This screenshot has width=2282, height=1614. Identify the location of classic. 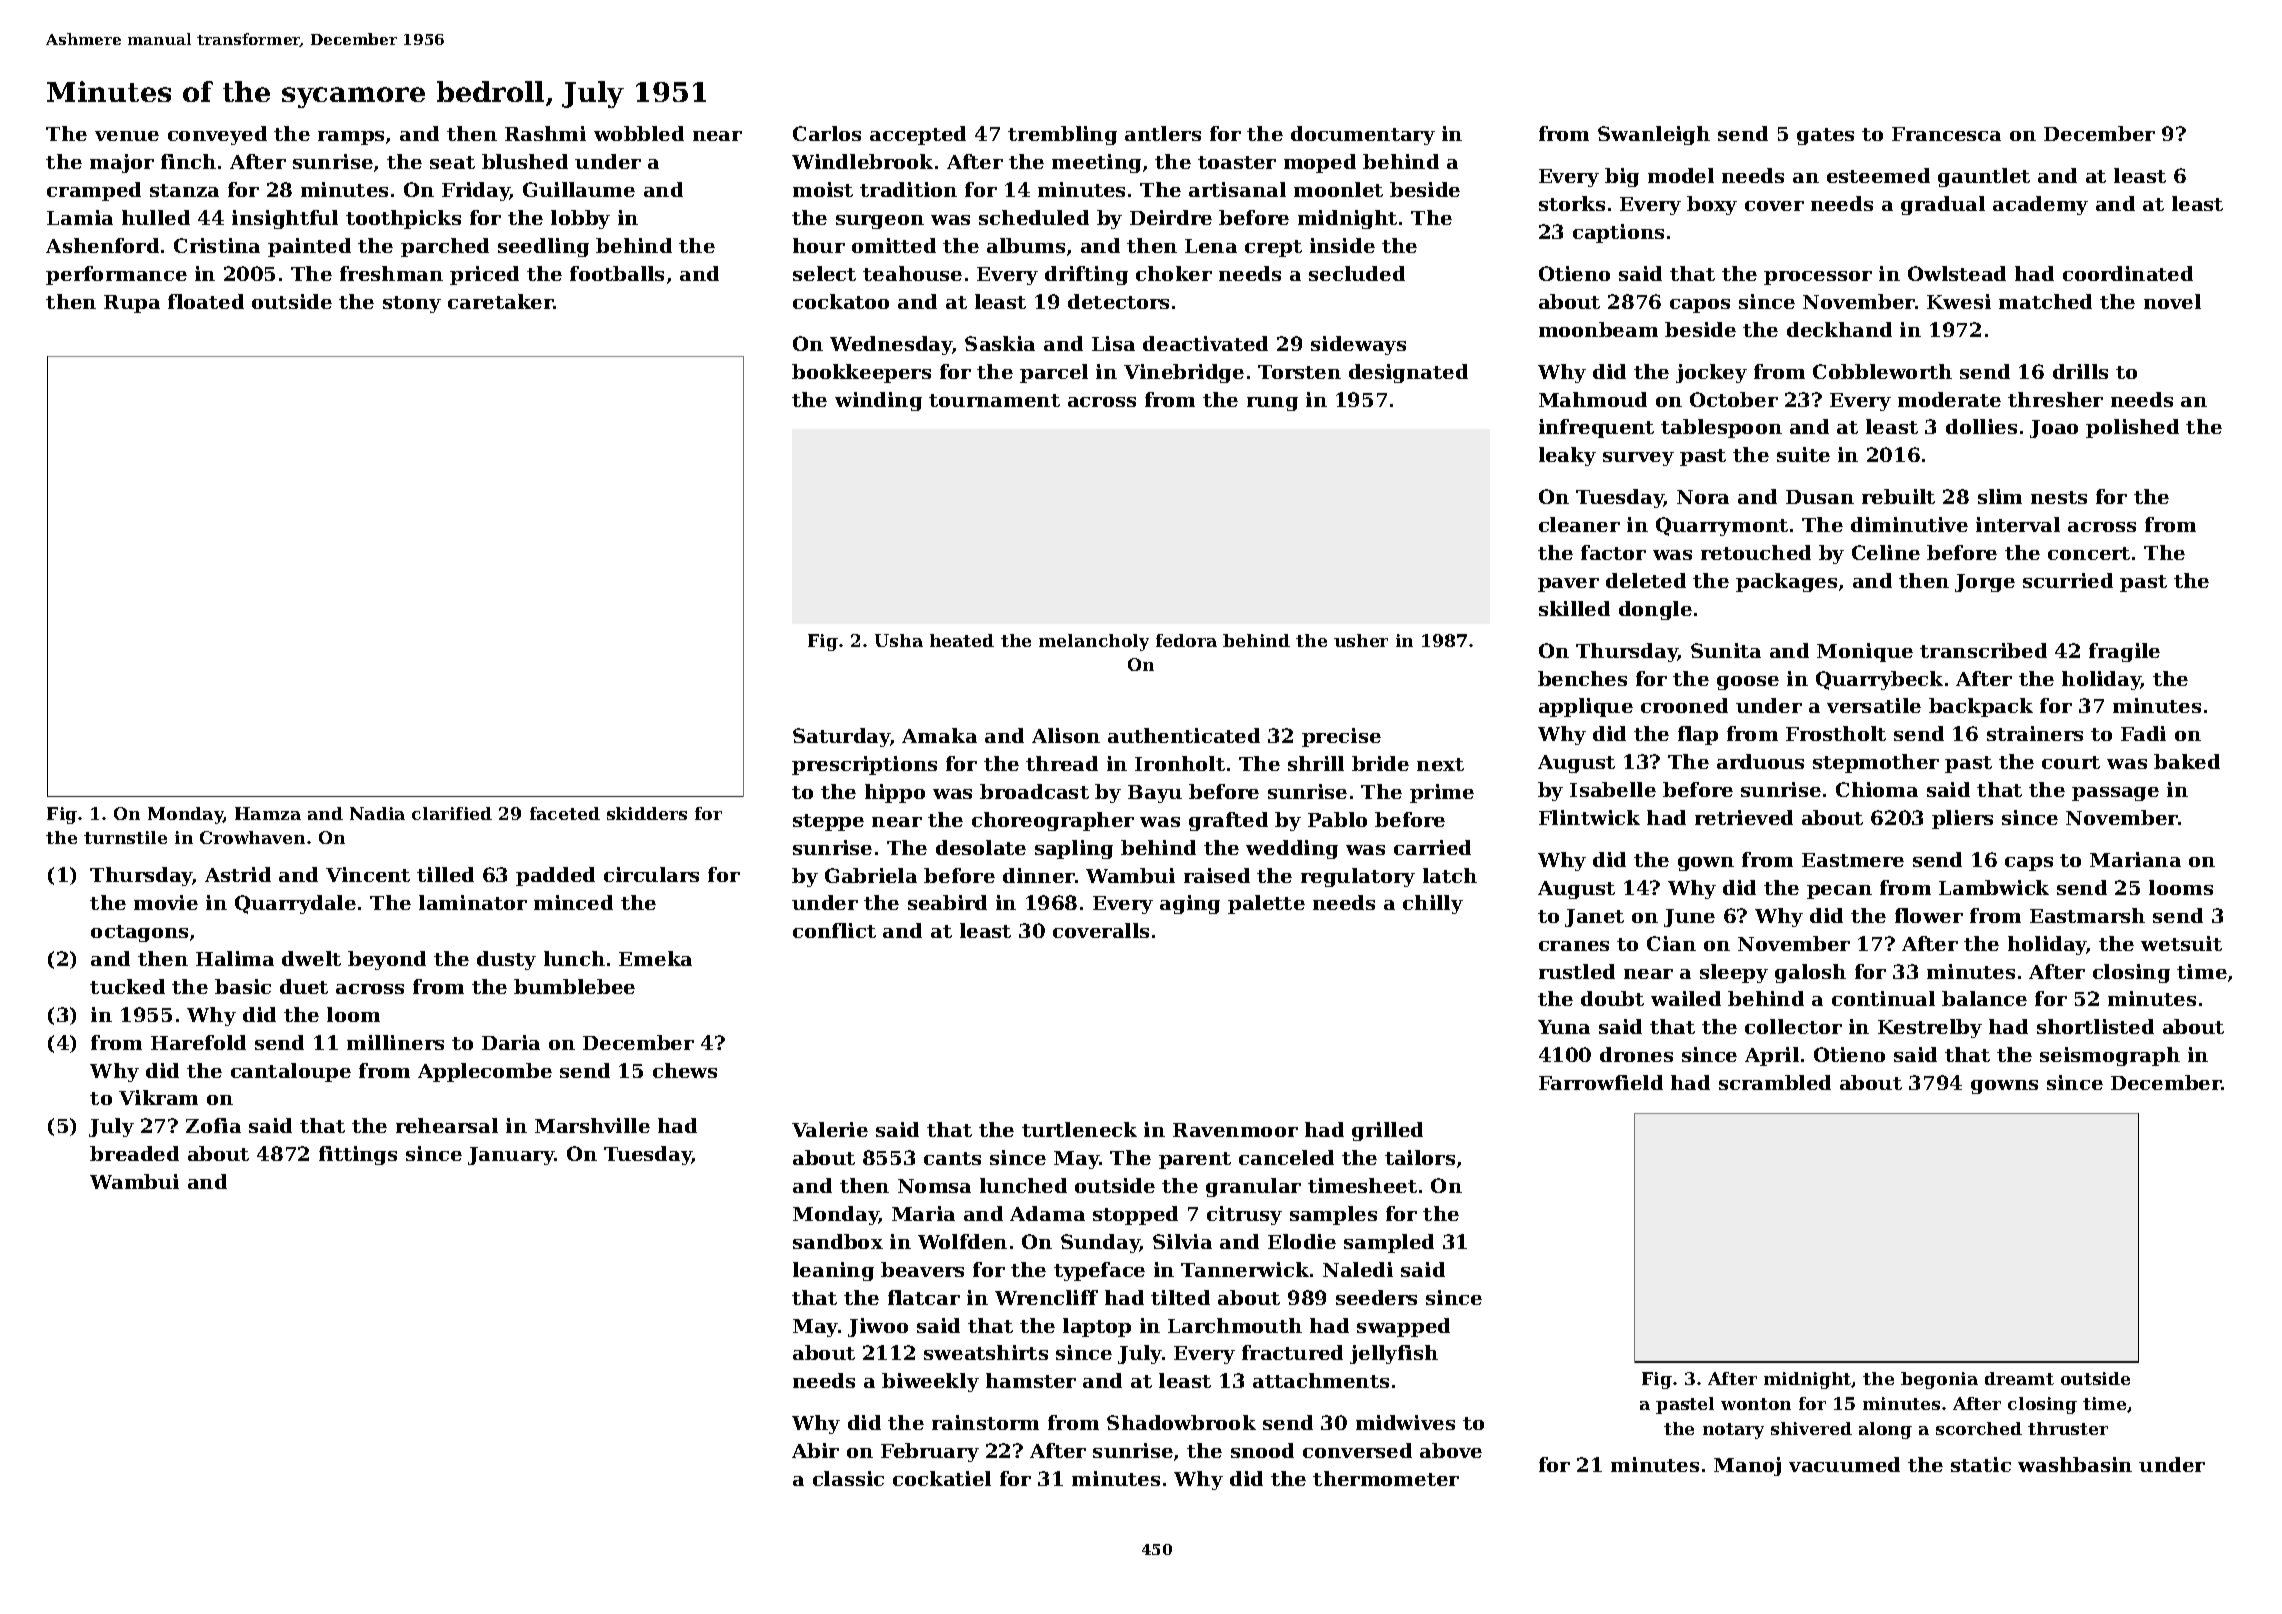
(848, 1478).
